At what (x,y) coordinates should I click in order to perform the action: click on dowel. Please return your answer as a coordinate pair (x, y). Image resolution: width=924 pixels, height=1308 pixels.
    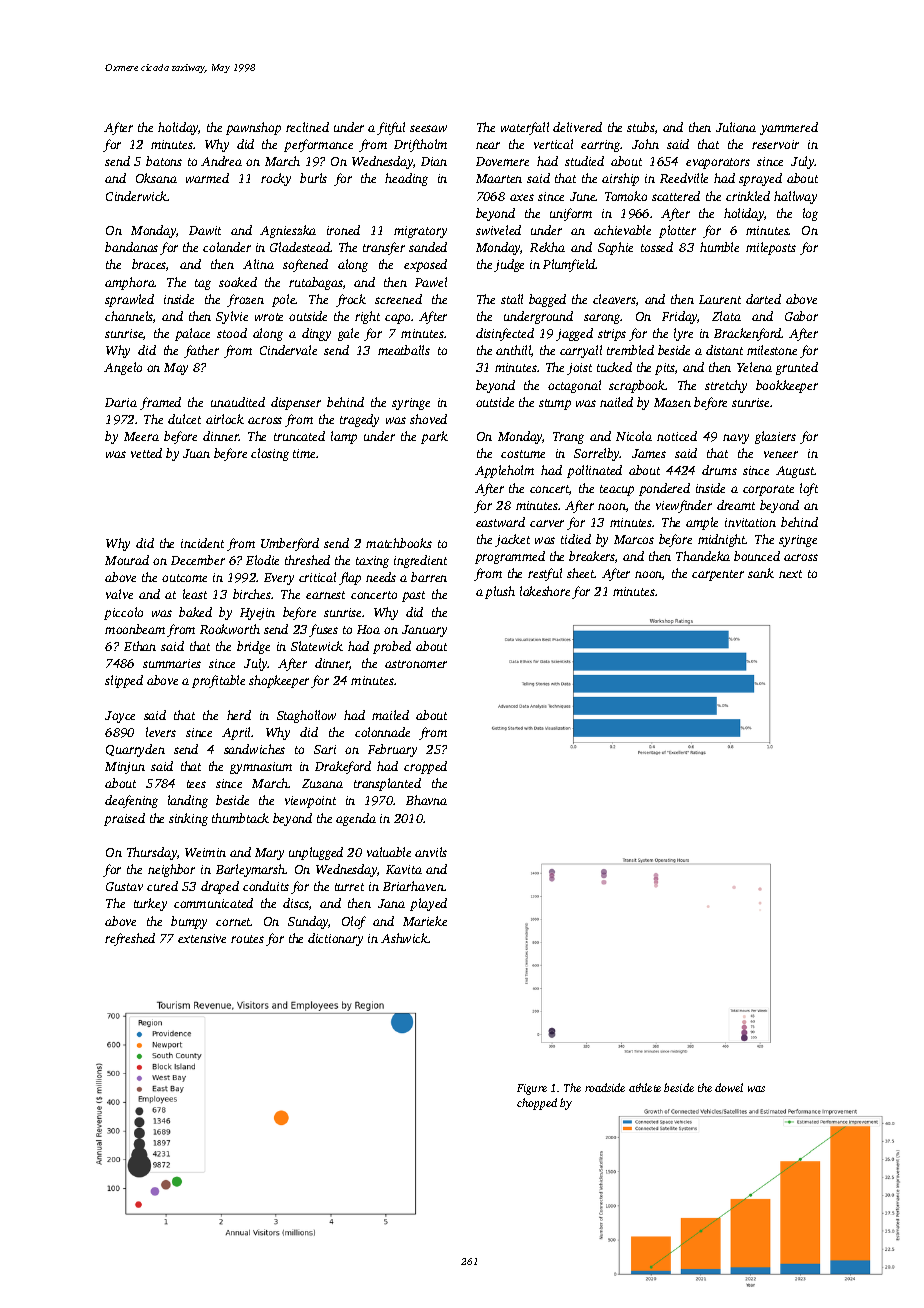
    Looking at the image, I should click on (729, 1087).
